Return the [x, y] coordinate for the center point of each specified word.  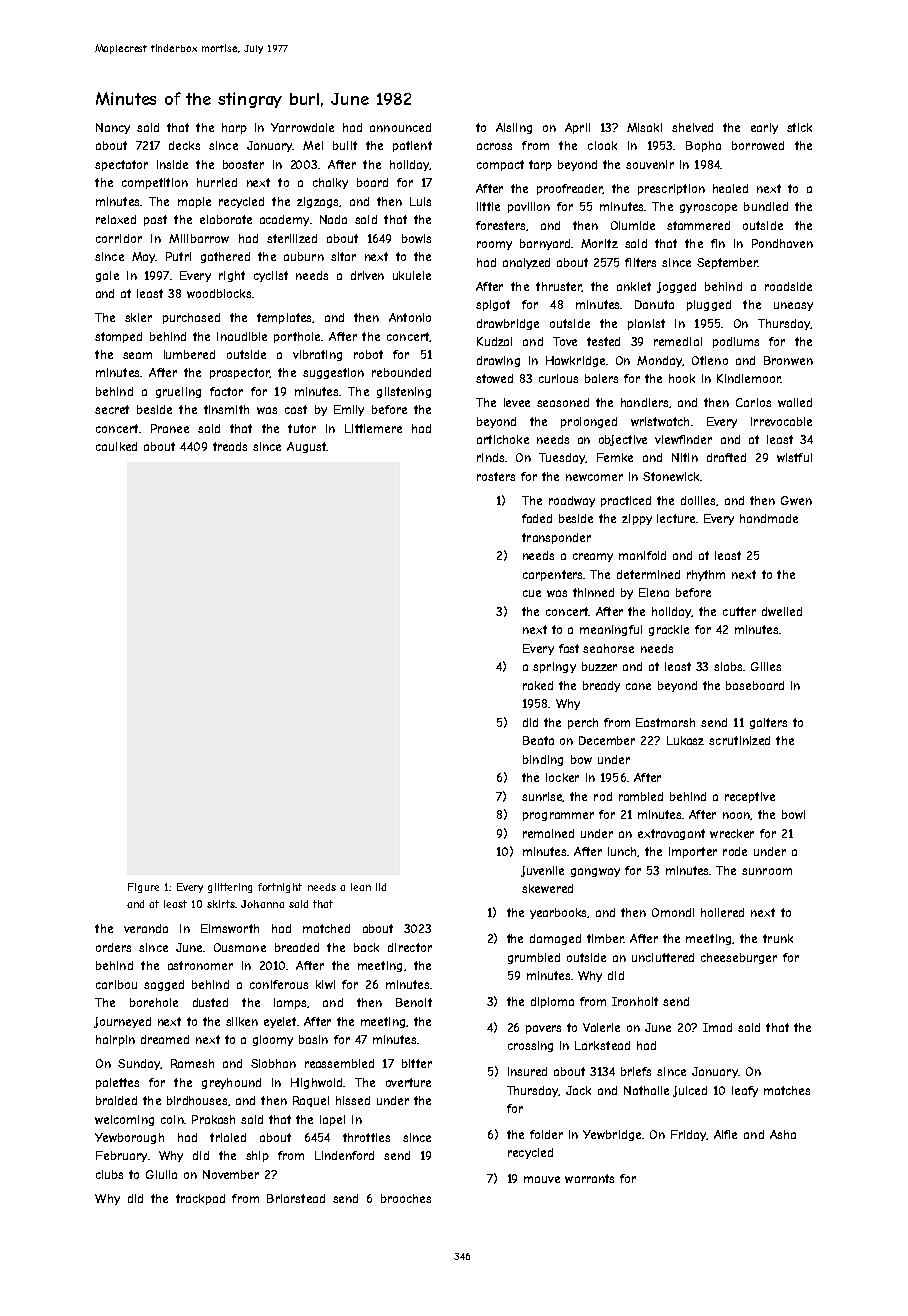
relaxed [116, 219]
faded [537, 518]
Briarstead [296, 1198]
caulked [116, 446]
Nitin [685, 457]
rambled [641, 796]
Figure [143, 888]
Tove [565, 341]
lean [361, 887]
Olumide [633, 225]
